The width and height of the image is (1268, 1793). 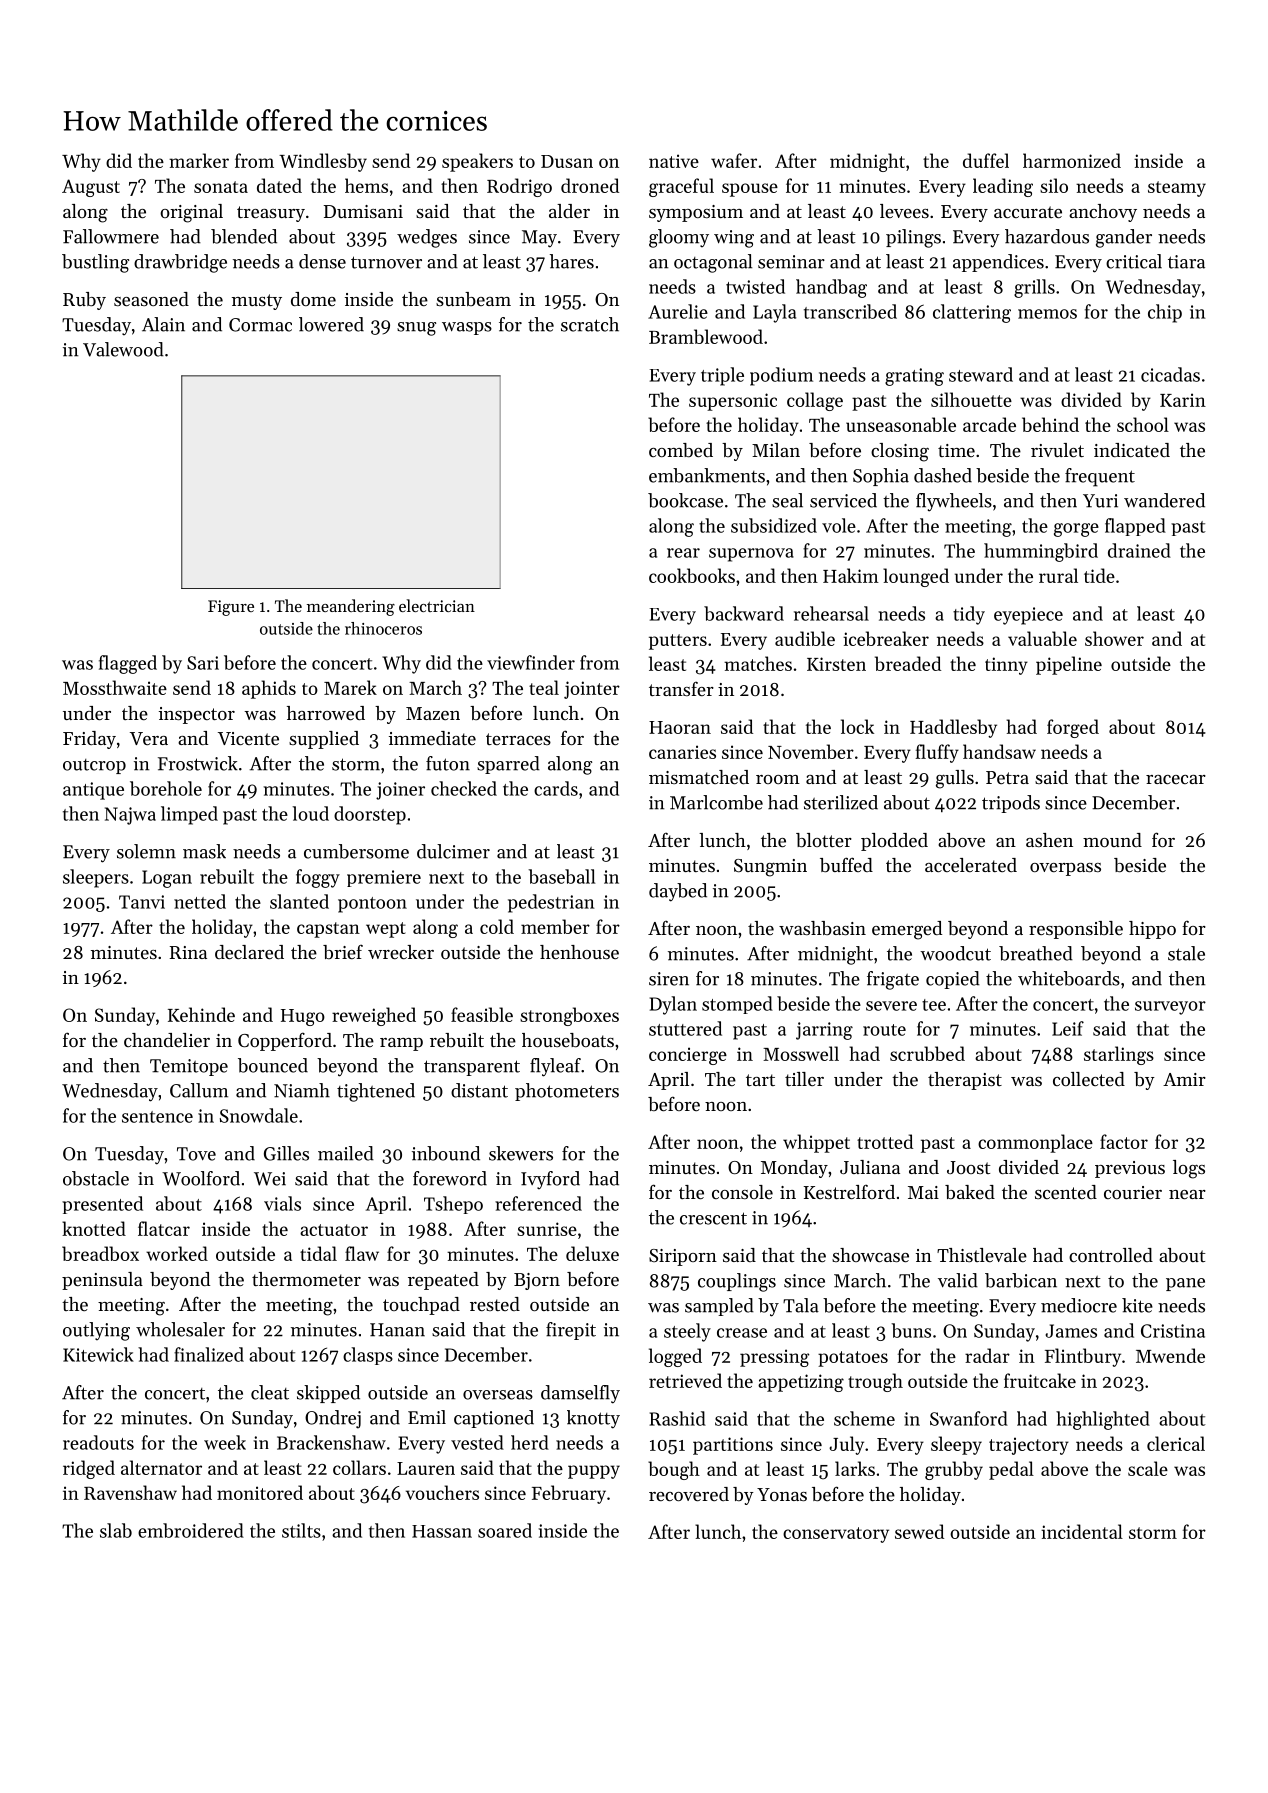 What do you see at coordinates (1114, 638) in the image?
I see `shower` at bounding box center [1114, 638].
